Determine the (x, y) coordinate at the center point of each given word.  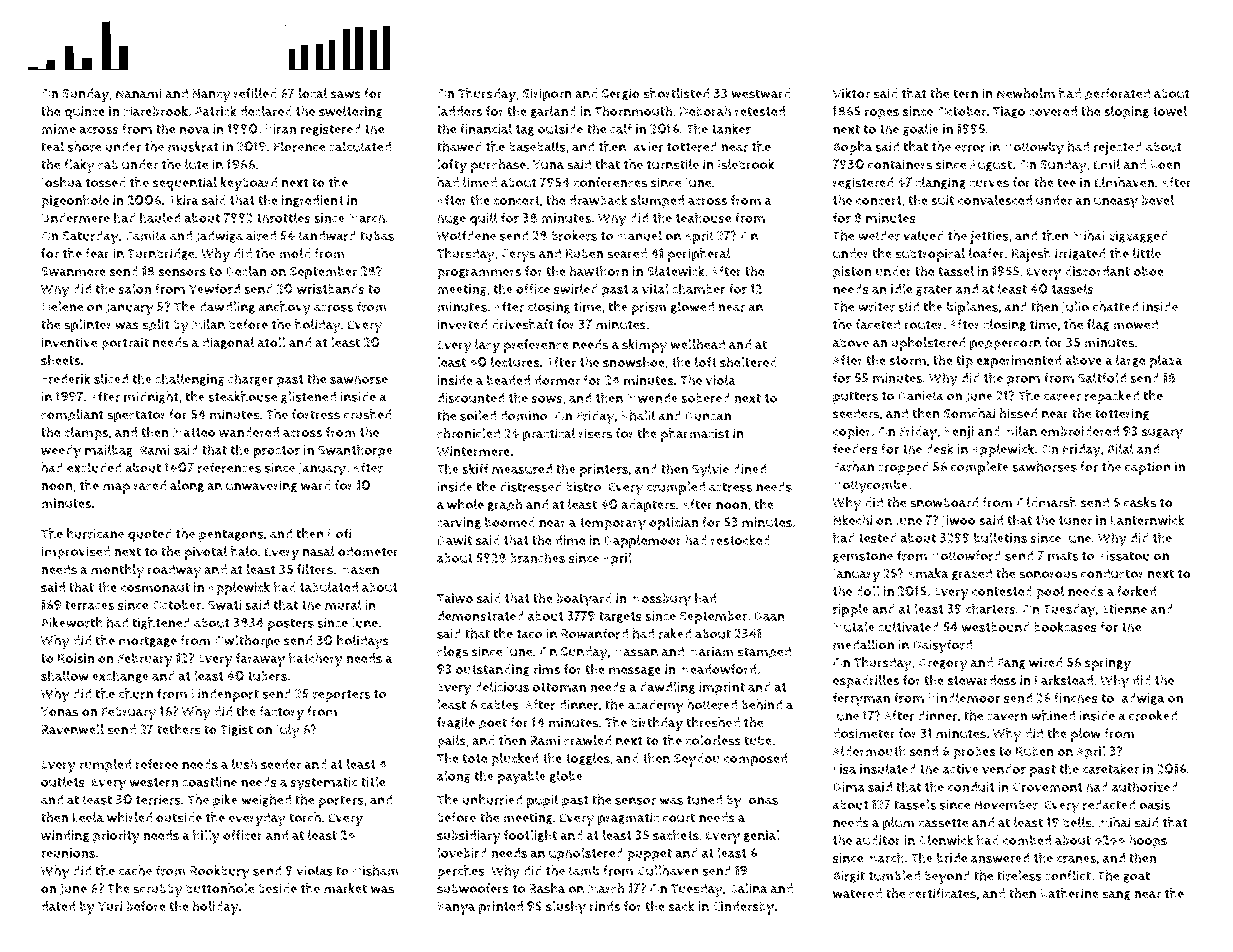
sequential (185, 184)
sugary (1162, 434)
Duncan (708, 416)
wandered (249, 432)
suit (942, 200)
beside (277, 888)
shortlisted (676, 93)
